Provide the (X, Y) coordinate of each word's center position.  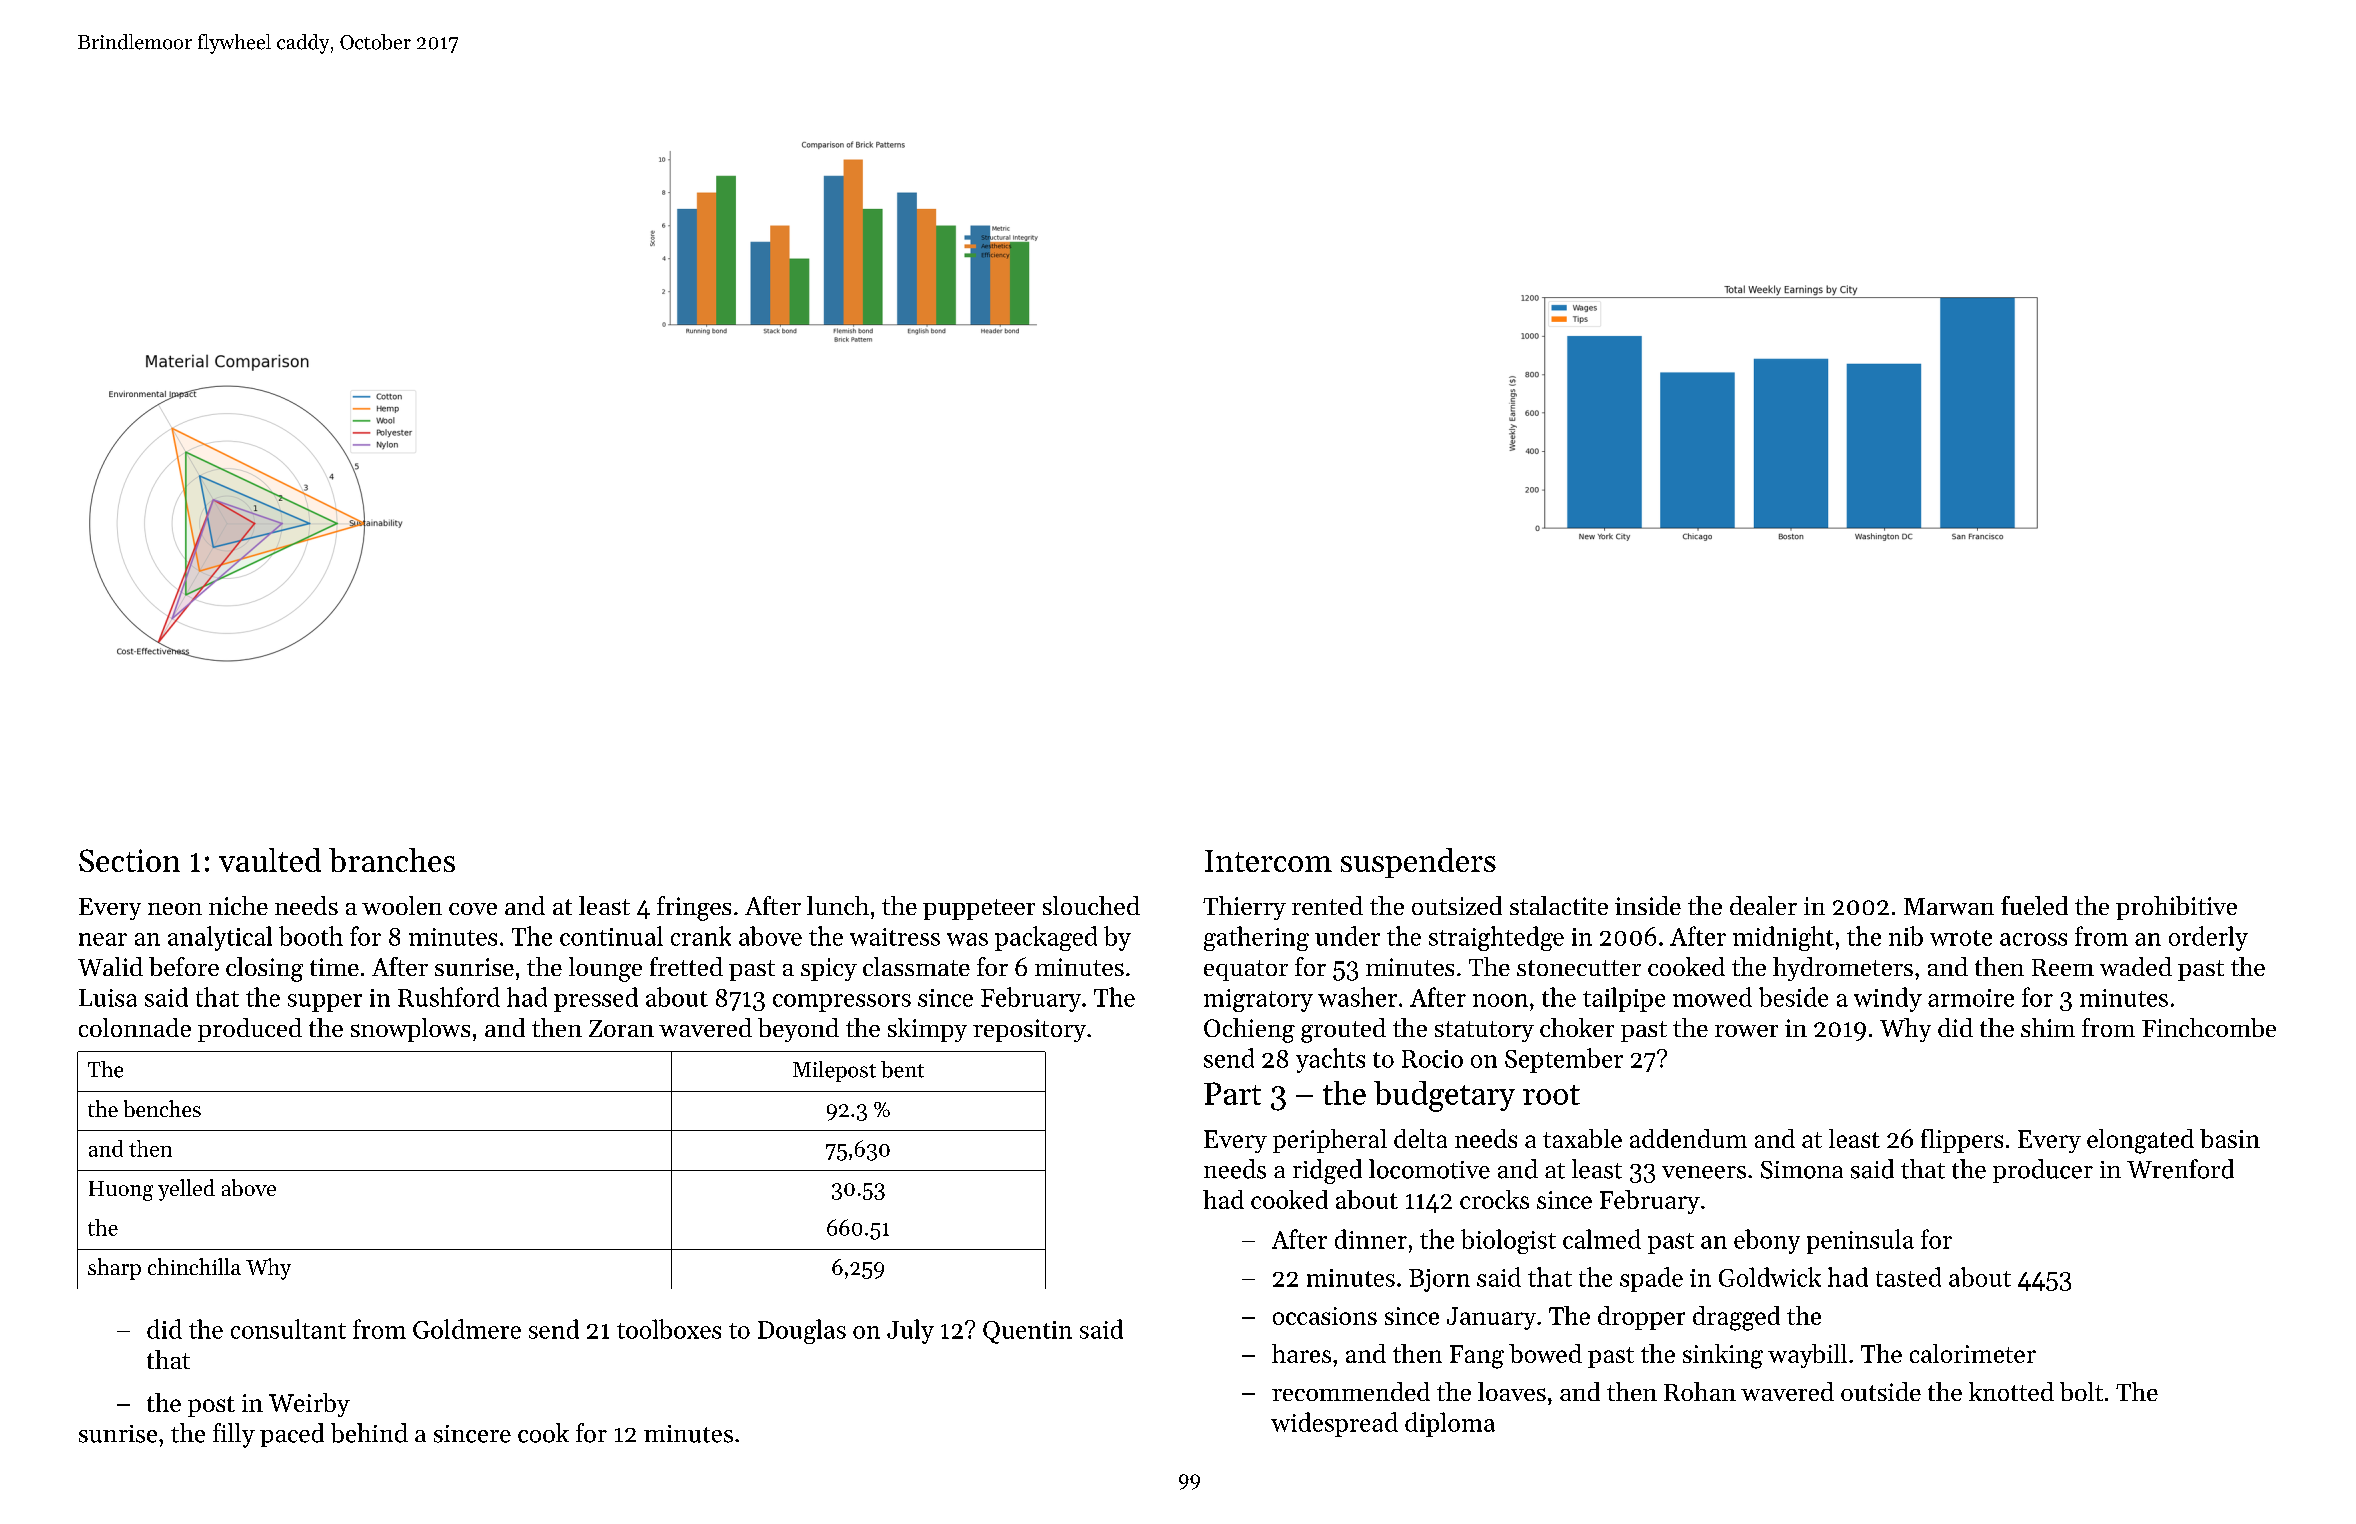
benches (162, 1108)
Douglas (802, 1331)
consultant (288, 1329)
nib (1906, 936)
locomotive (1429, 1169)
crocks (1494, 1199)
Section (129, 860)
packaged (1046, 938)
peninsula (1860, 1241)
